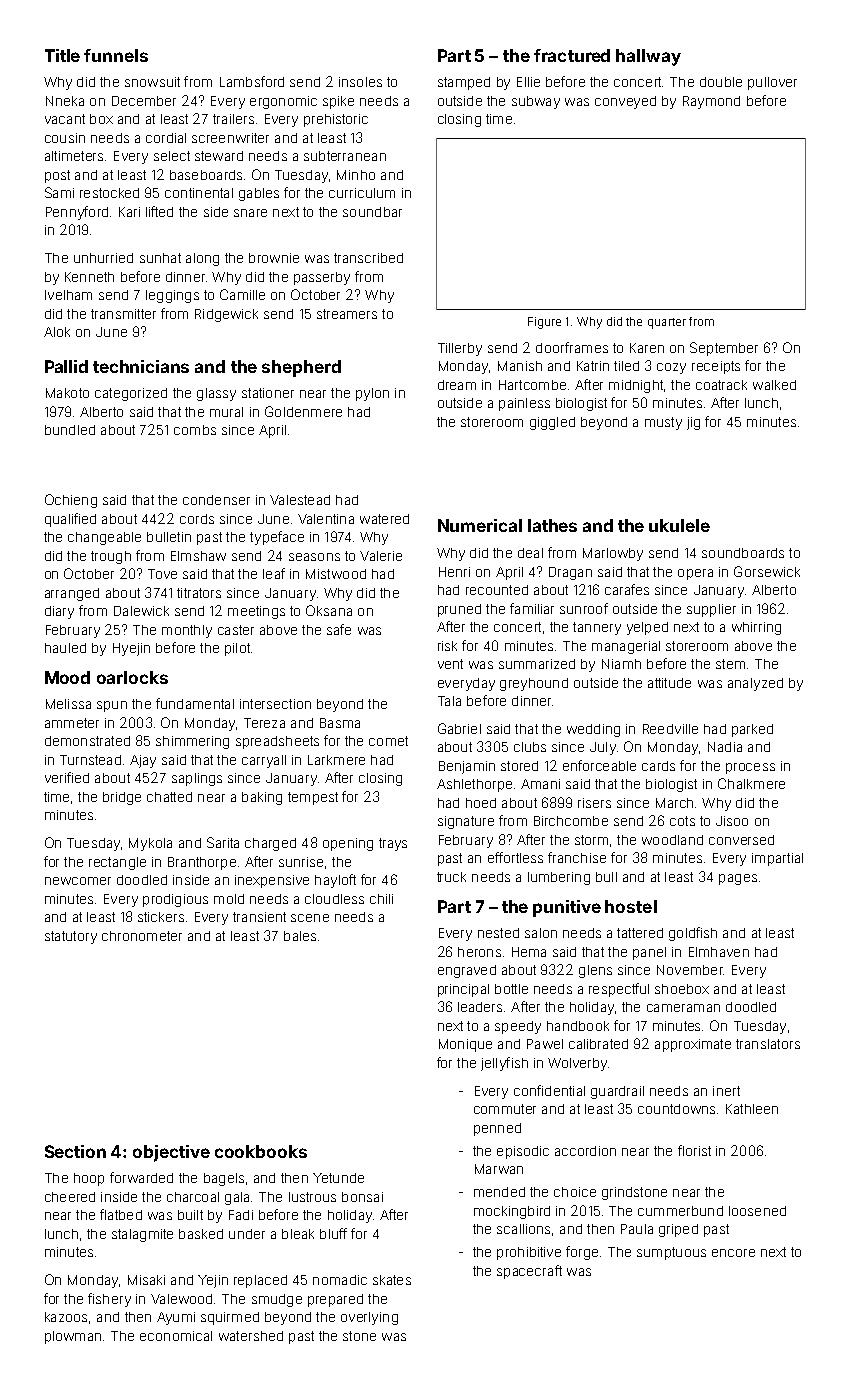 The width and height of the screenshot is (849, 1400). What do you see at coordinates (774, 385) in the screenshot?
I see `walked` at bounding box center [774, 385].
